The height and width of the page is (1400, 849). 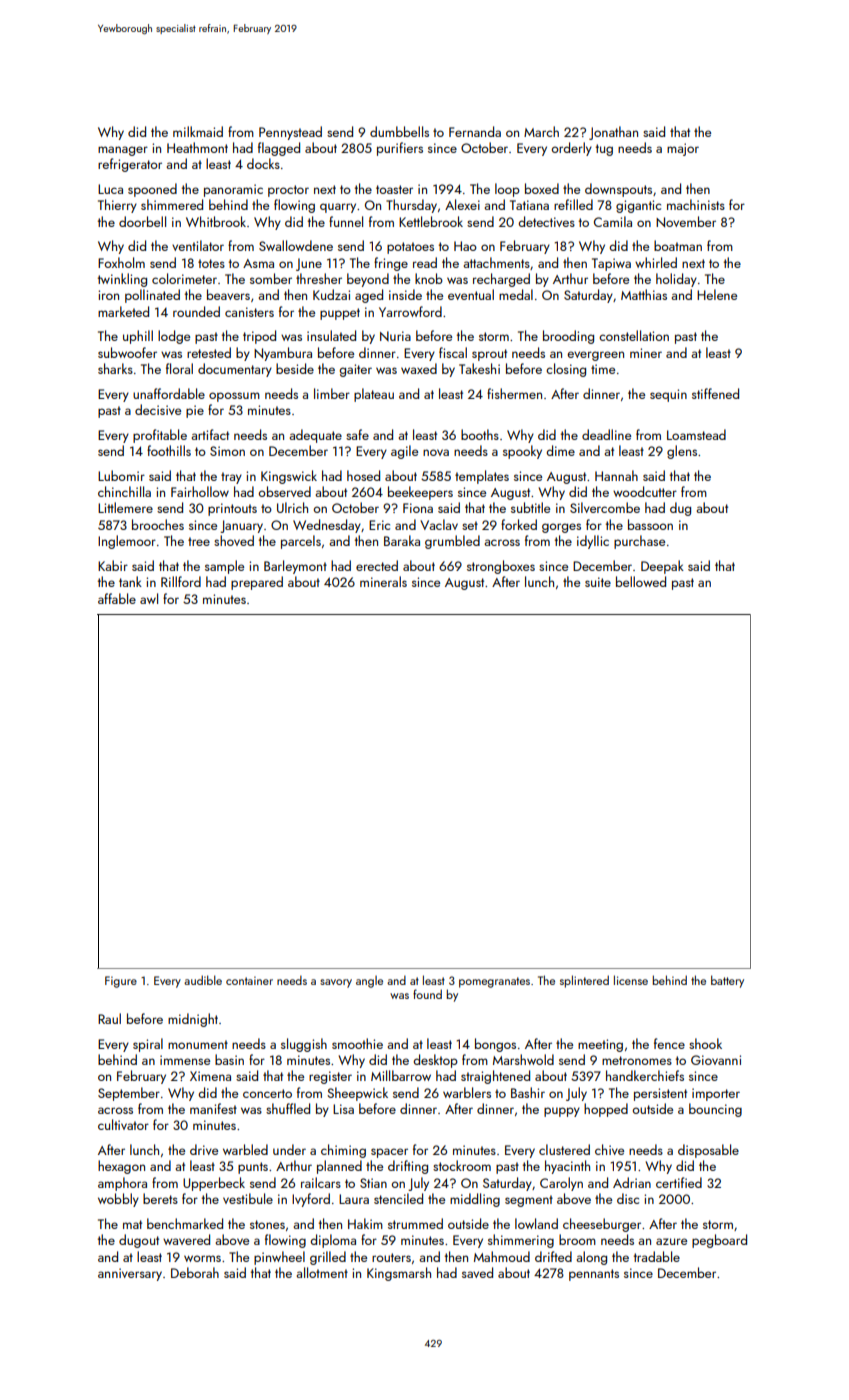 I want to click on Helene, so click(x=717, y=294).
